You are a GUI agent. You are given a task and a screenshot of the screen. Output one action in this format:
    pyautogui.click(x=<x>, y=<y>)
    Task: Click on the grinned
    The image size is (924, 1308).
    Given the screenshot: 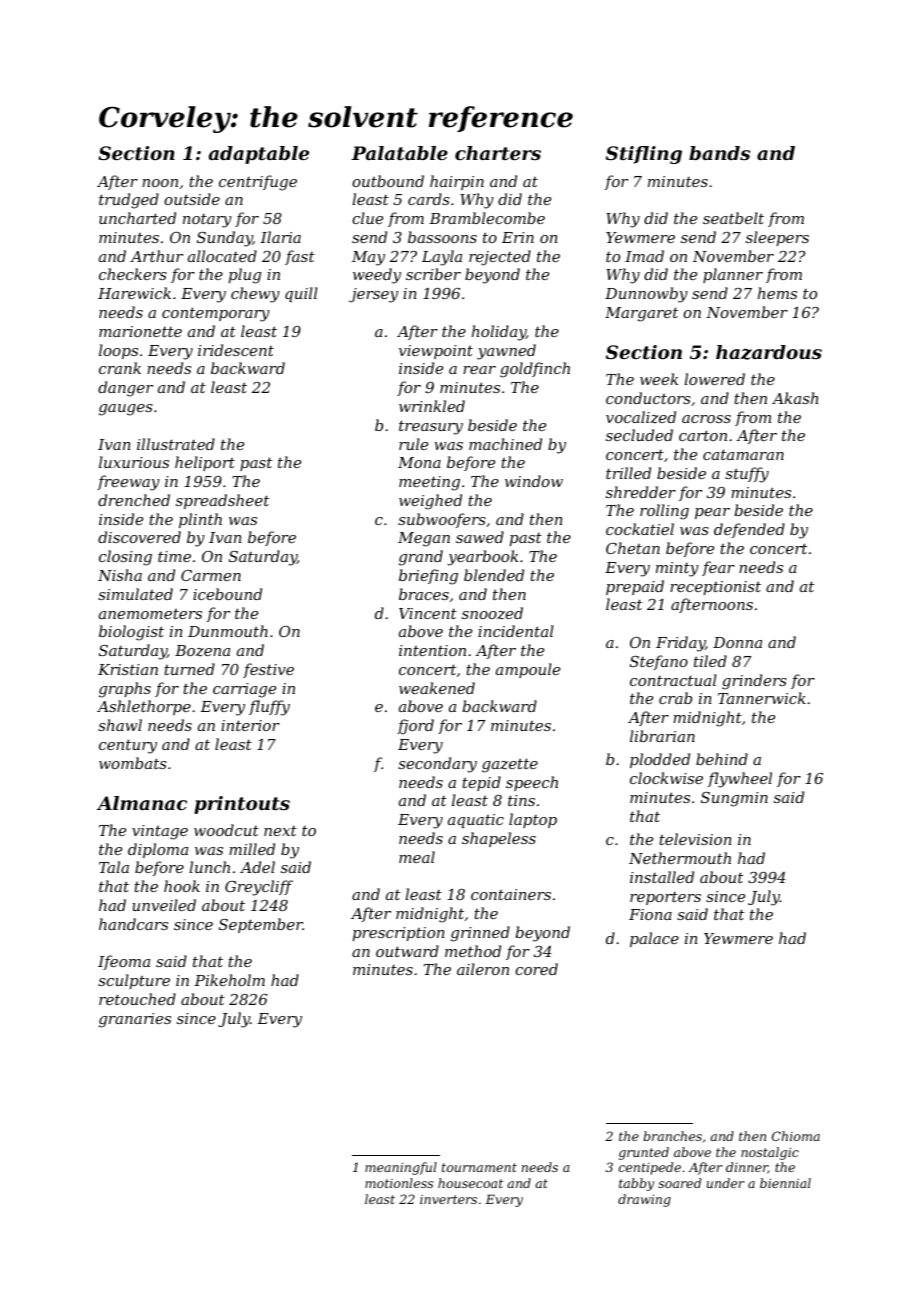 What is the action you would take?
    pyautogui.click(x=480, y=934)
